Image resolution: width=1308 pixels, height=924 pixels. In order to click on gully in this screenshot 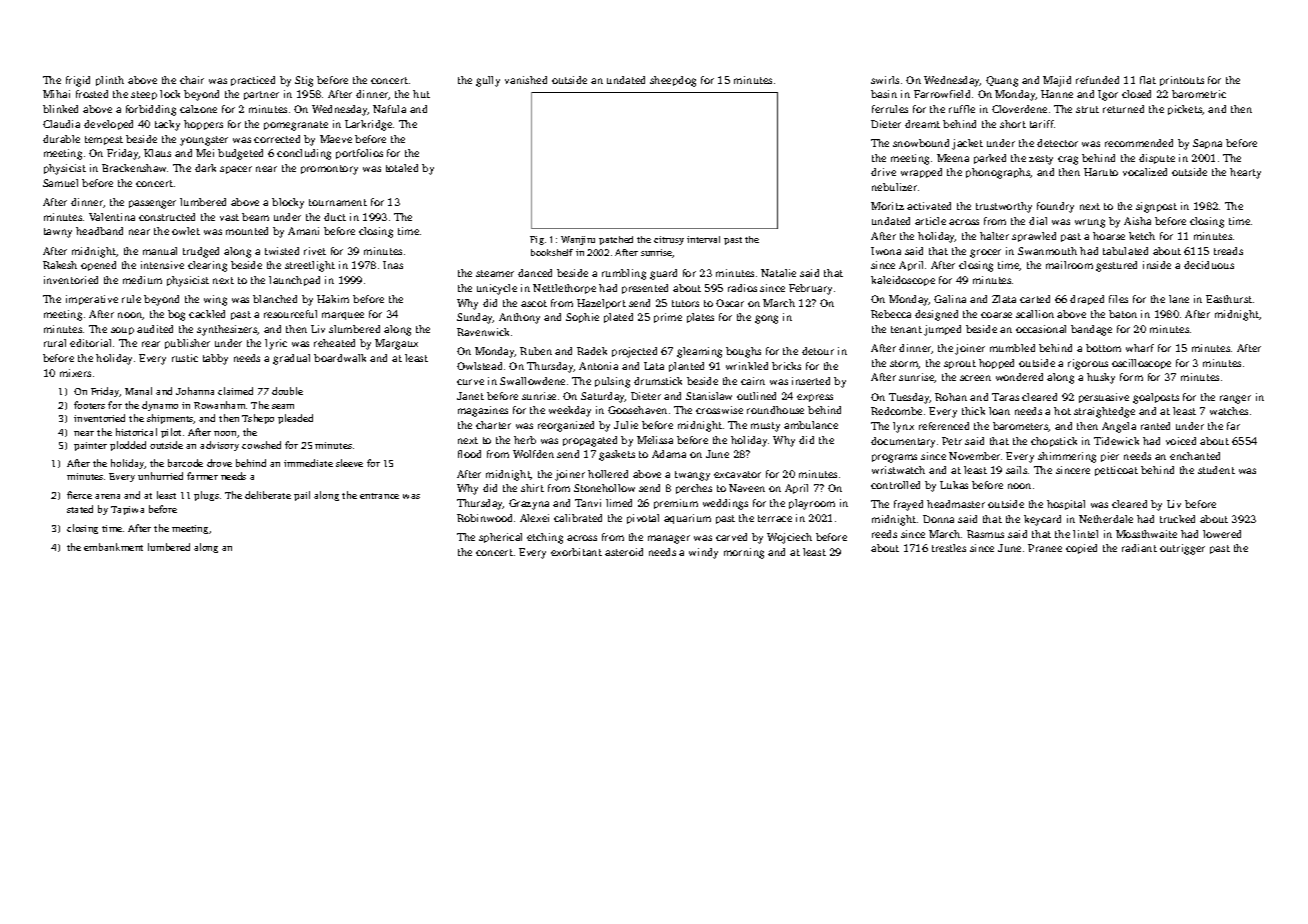, I will do `click(488, 81)`.
